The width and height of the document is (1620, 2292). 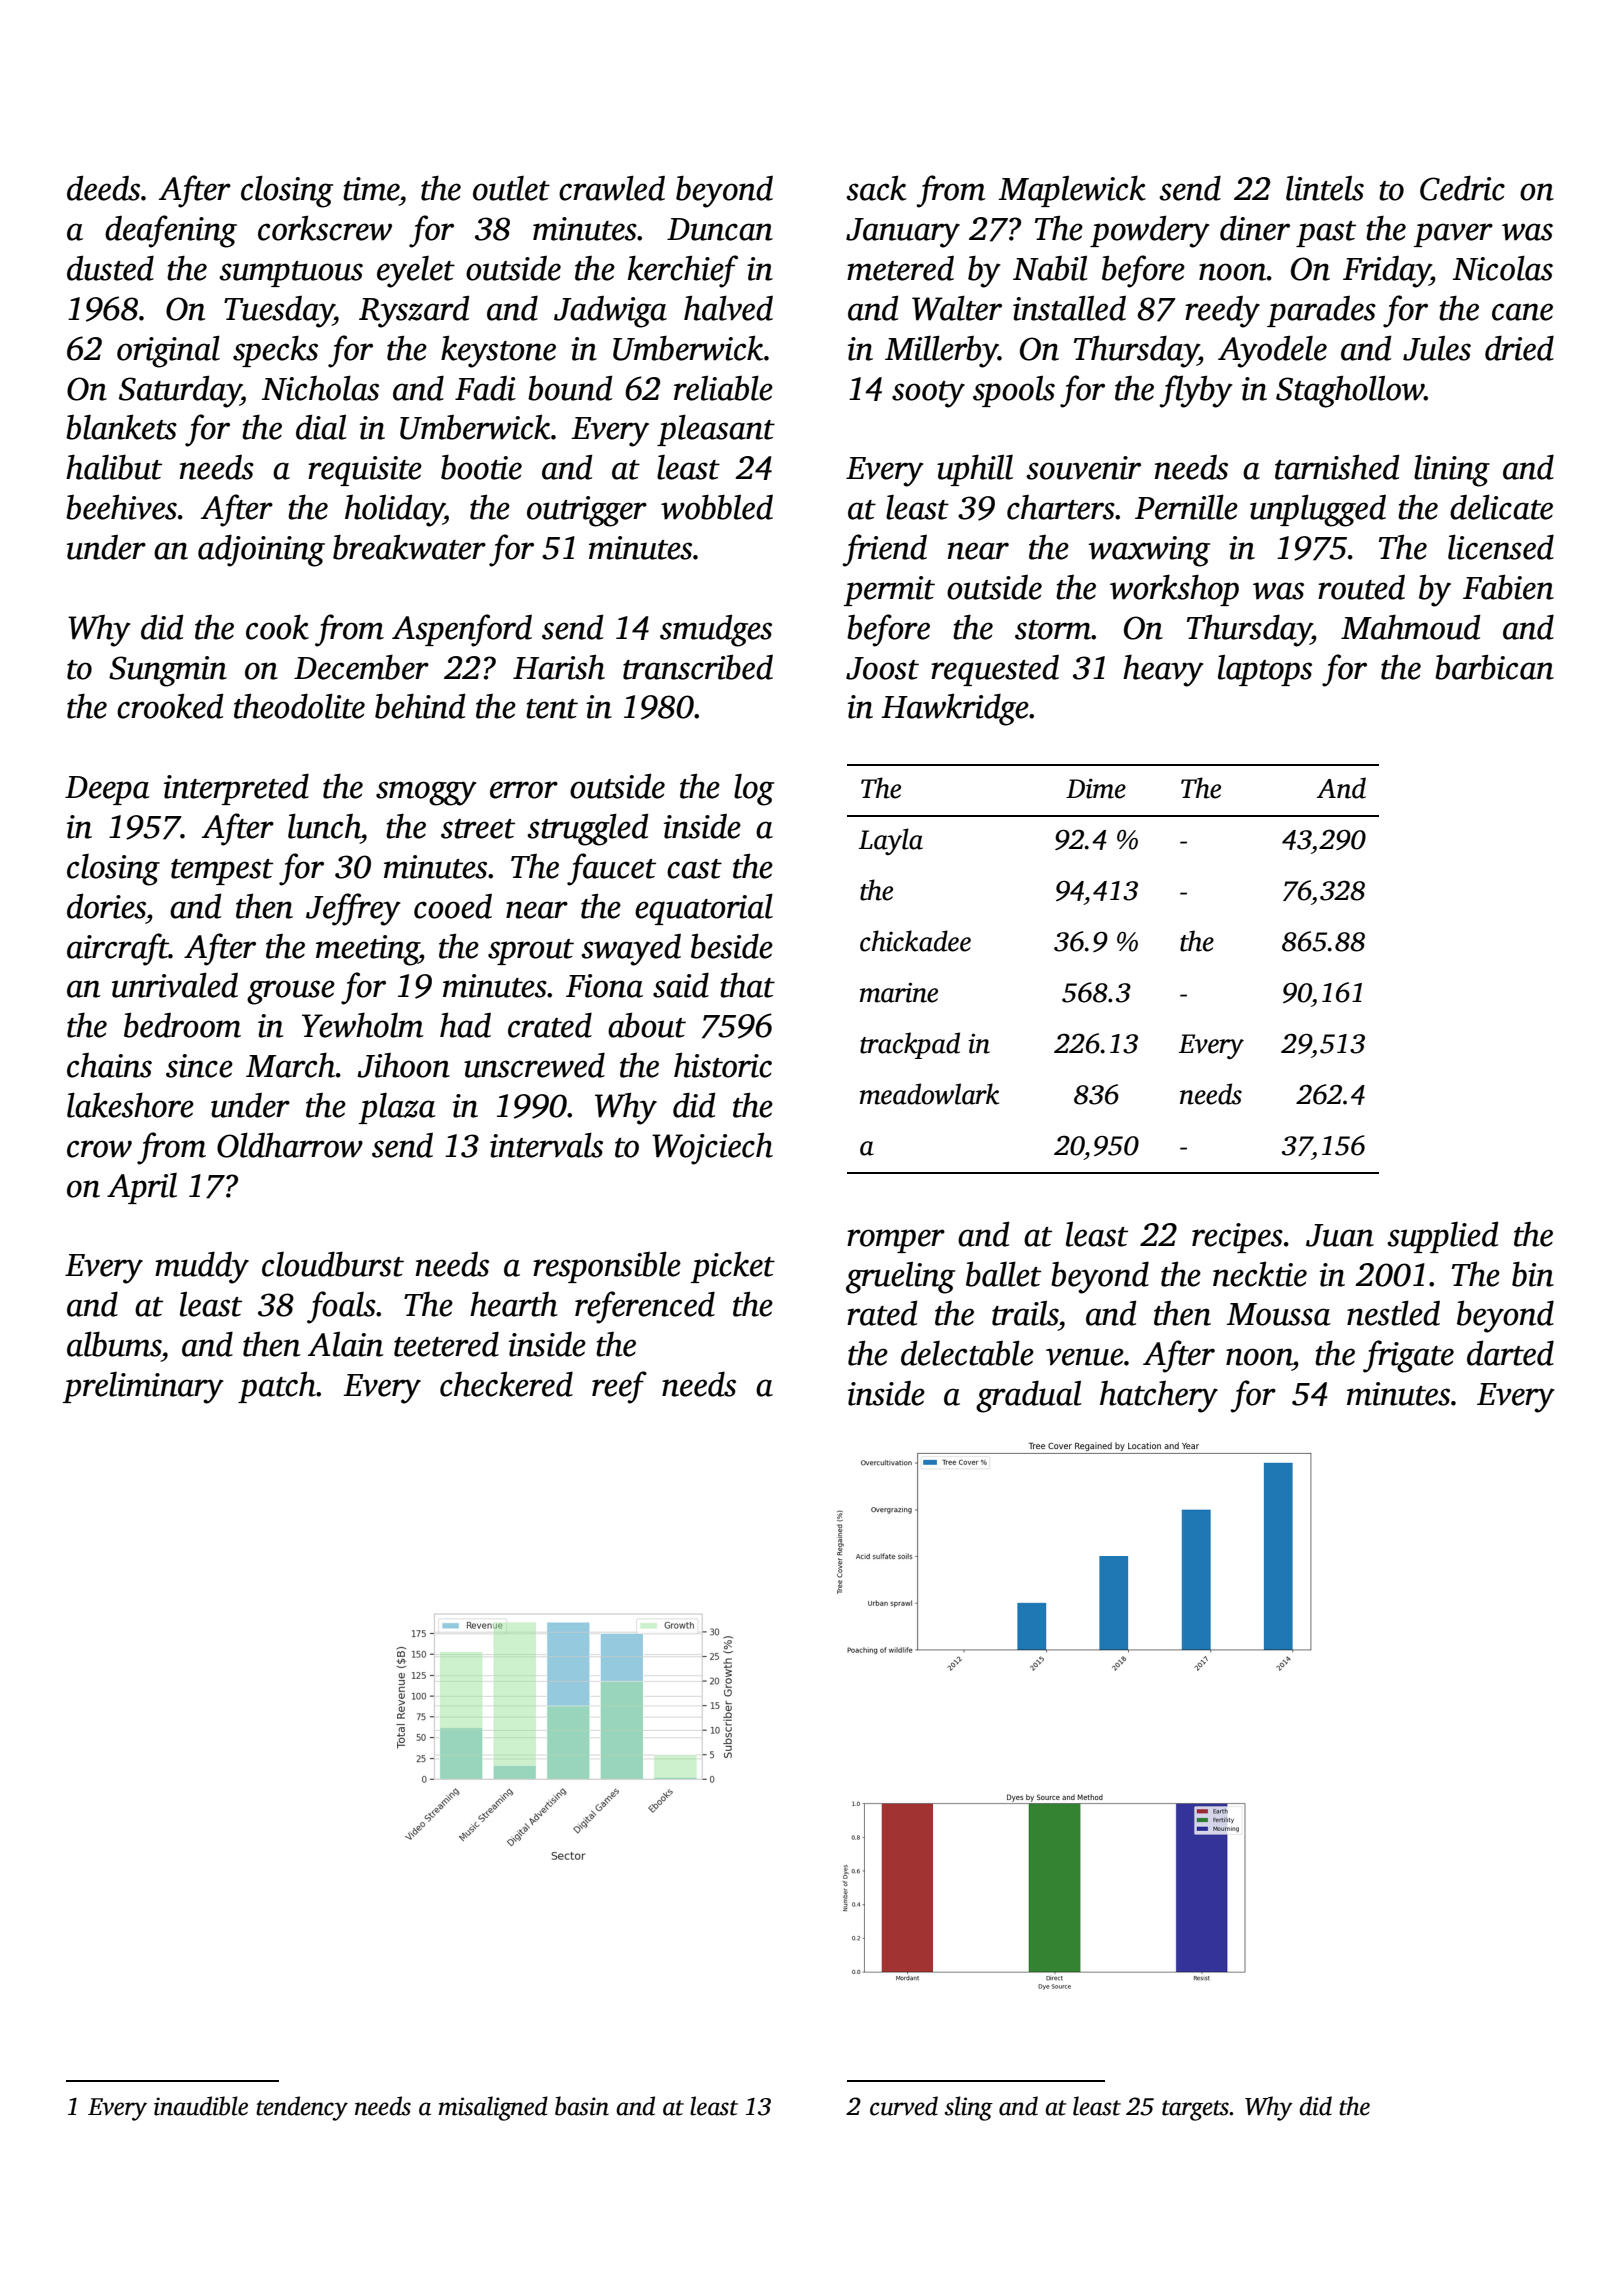 What do you see at coordinates (1159, 1397) in the document?
I see `hatchery` at bounding box center [1159, 1397].
